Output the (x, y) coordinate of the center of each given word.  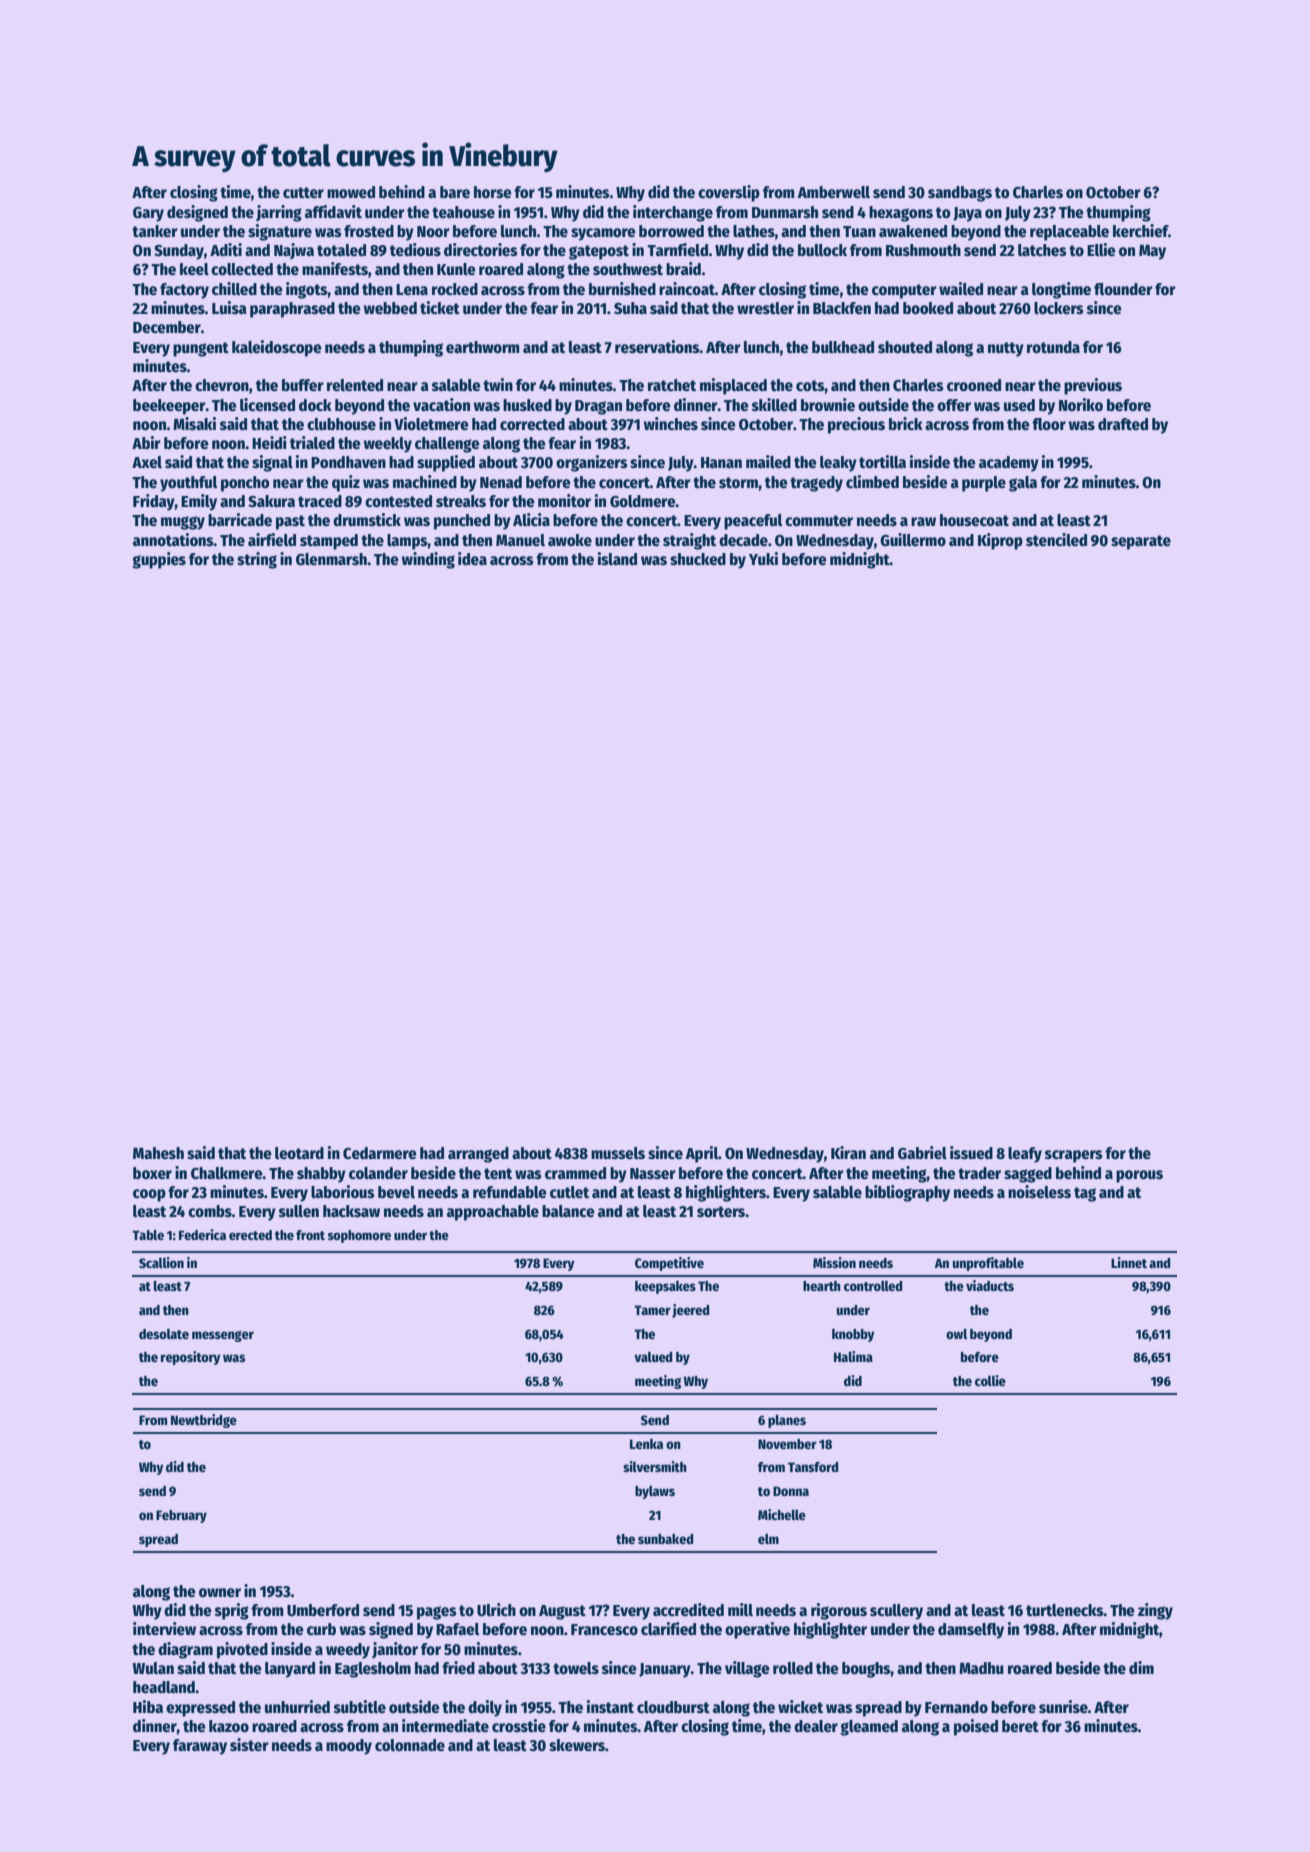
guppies (159, 560)
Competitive (669, 1264)
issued (971, 1153)
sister (249, 1745)
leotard (299, 1153)
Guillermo (913, 540)
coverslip (729, 193)
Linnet (1129, 1262)
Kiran (848, 1152)
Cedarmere (380, 1153)
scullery (896, 1612)
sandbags (960, 194)
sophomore (359, 1236)
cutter (303, 193)
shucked (698, 559)
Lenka (646, 1444)
